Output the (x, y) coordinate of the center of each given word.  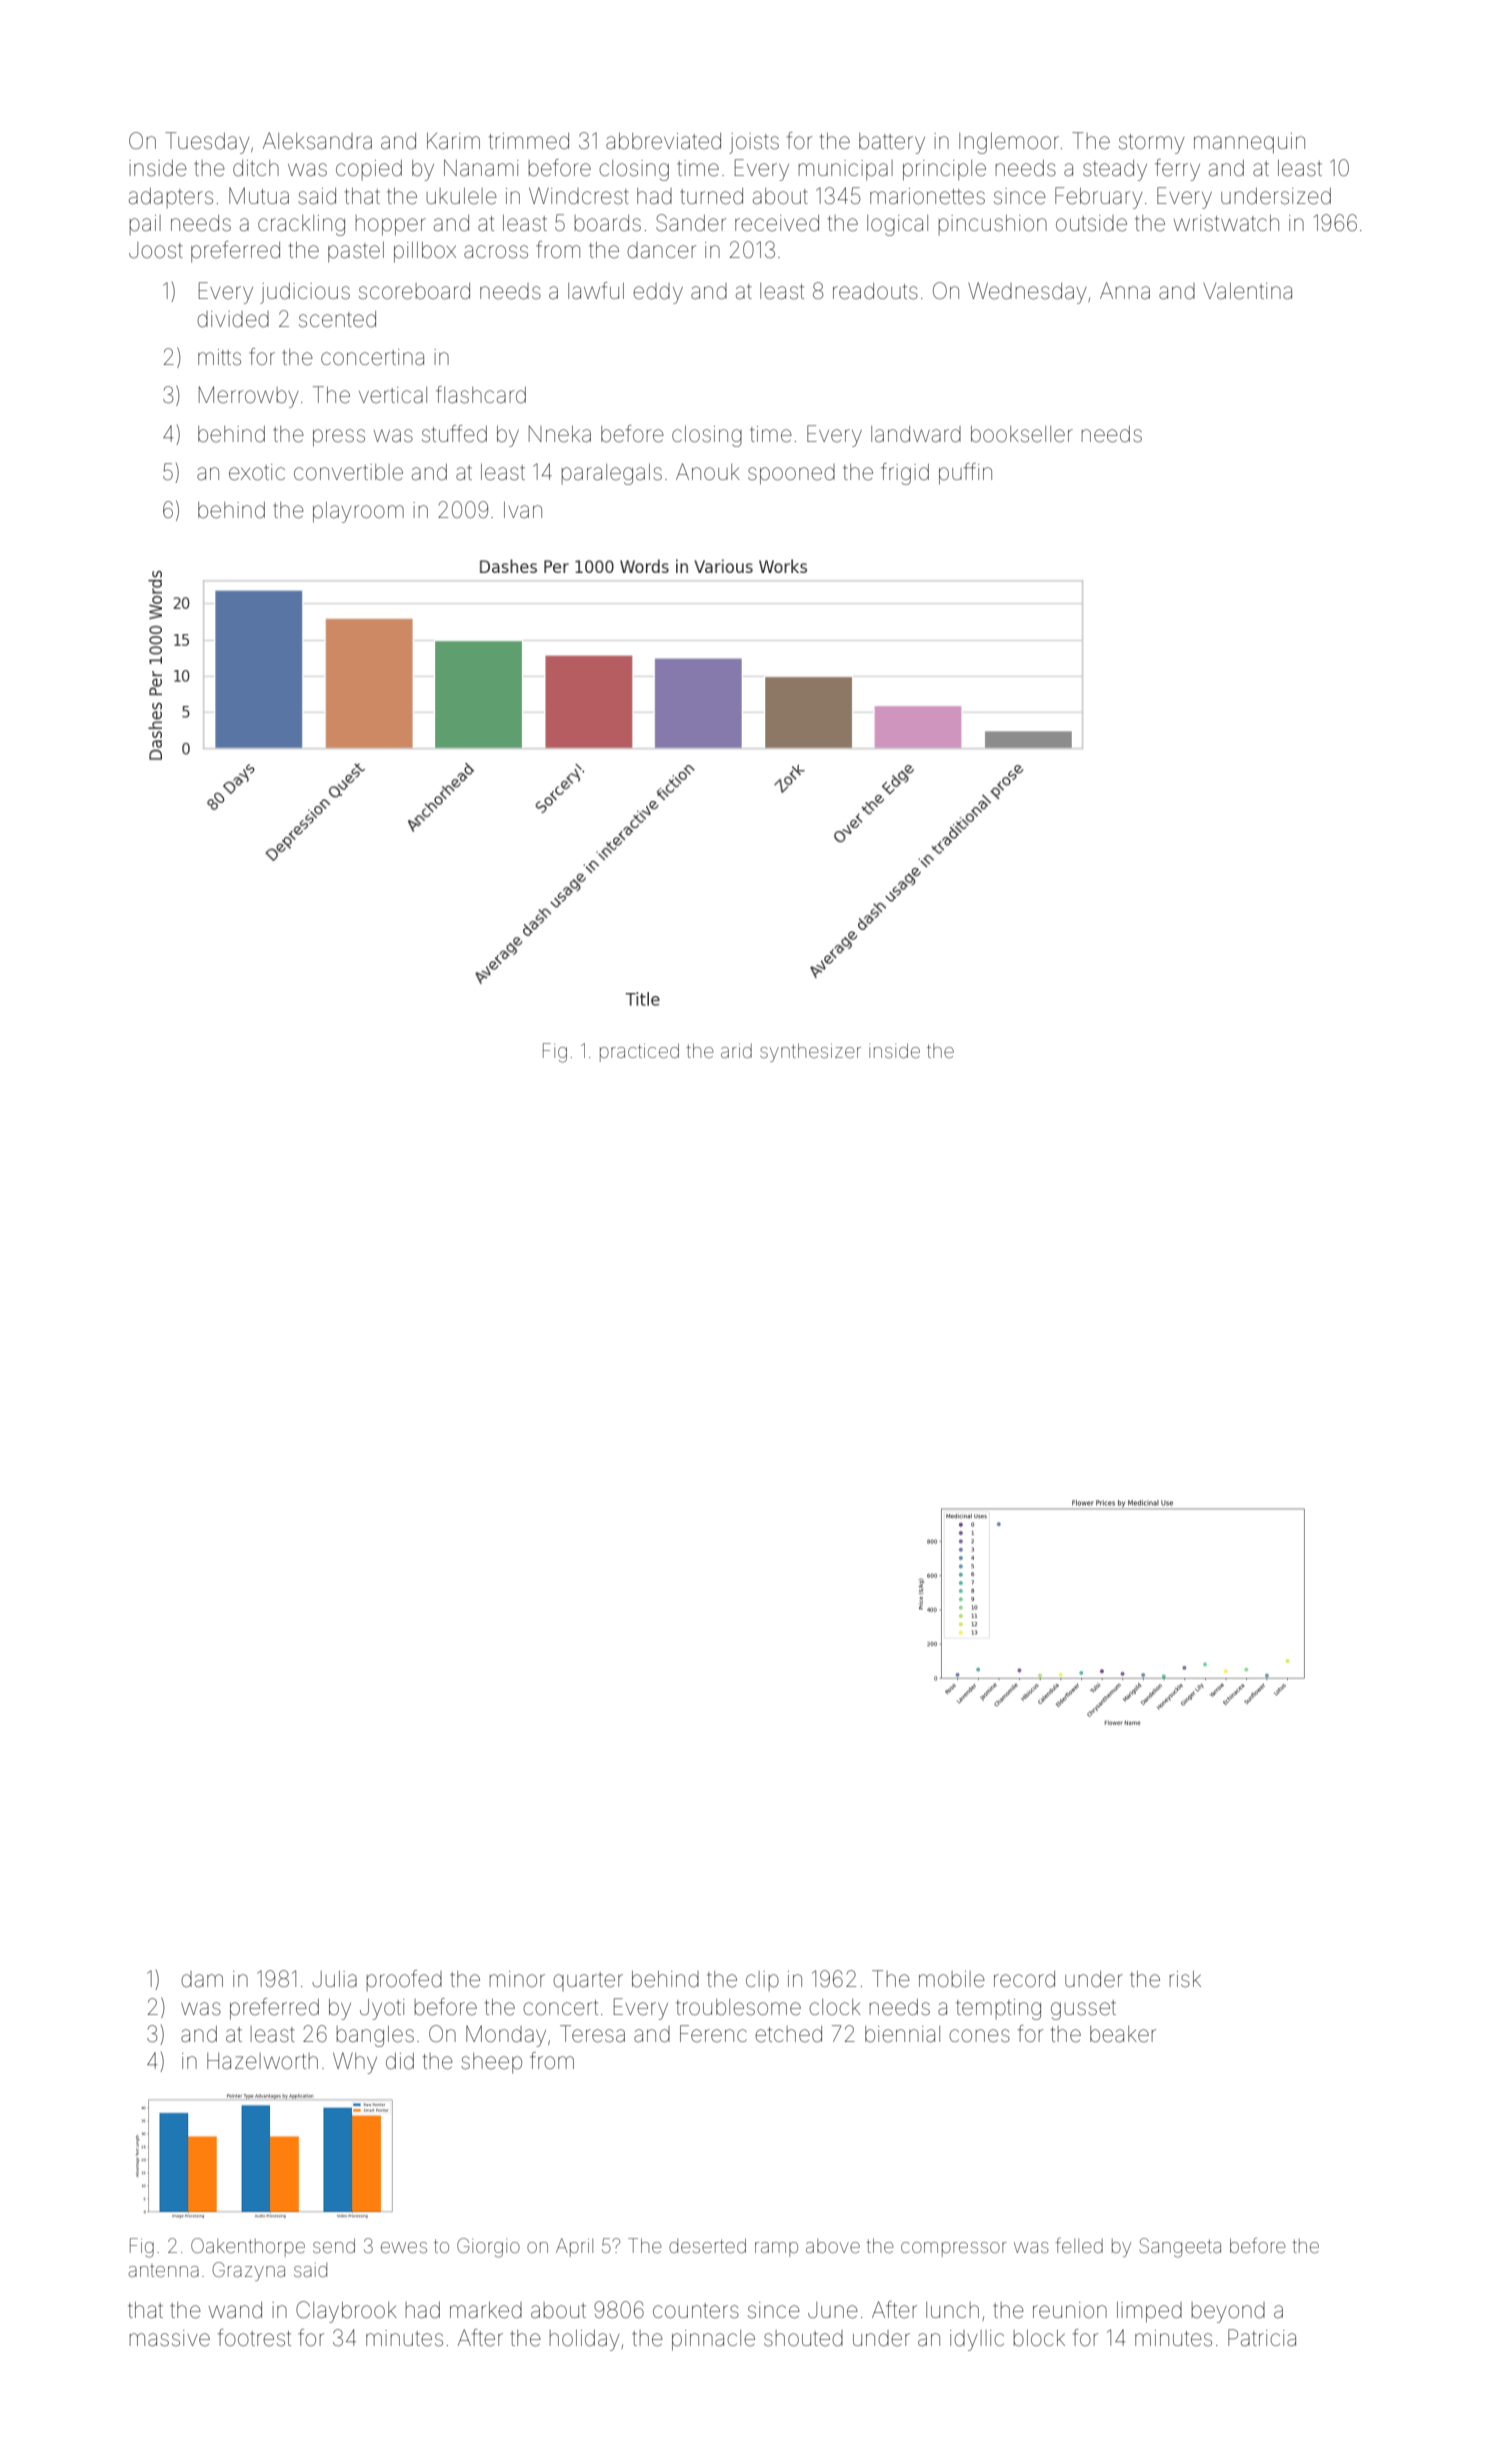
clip (762, 1981)
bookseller (1022, 434)
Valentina (1247, 291)
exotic (257, 472)
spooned (791, 474)
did (400, 2061)
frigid (905, 474)
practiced (639, 1052)
